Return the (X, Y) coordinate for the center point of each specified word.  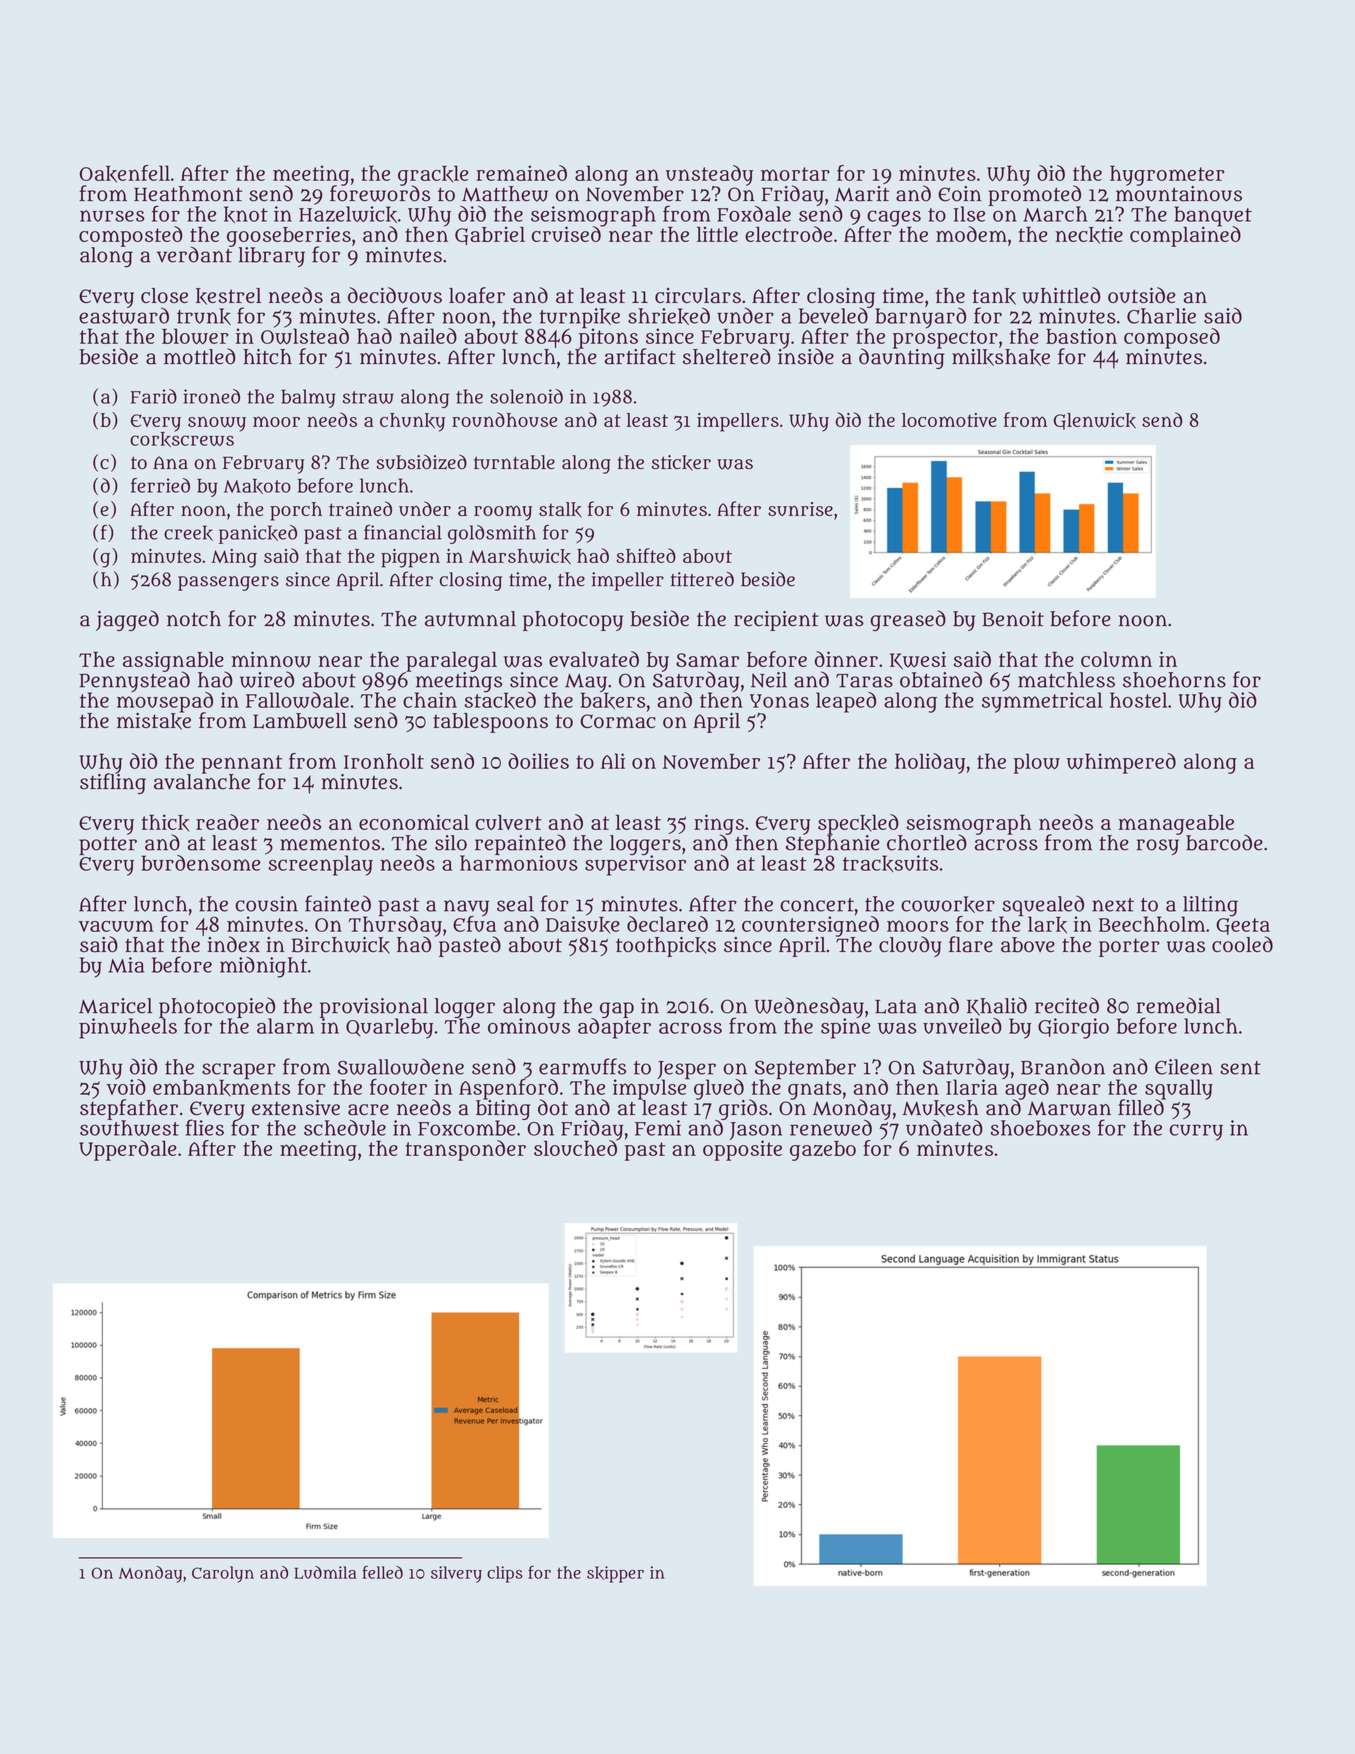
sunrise (800, 509)
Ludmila (325, 1572)
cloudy (910, 946)
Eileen (1184, 1067)
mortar (795, 174)
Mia (126, 965)
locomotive (949, 420)
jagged (127, 620)
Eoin (960, 194)
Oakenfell (125, 174)
